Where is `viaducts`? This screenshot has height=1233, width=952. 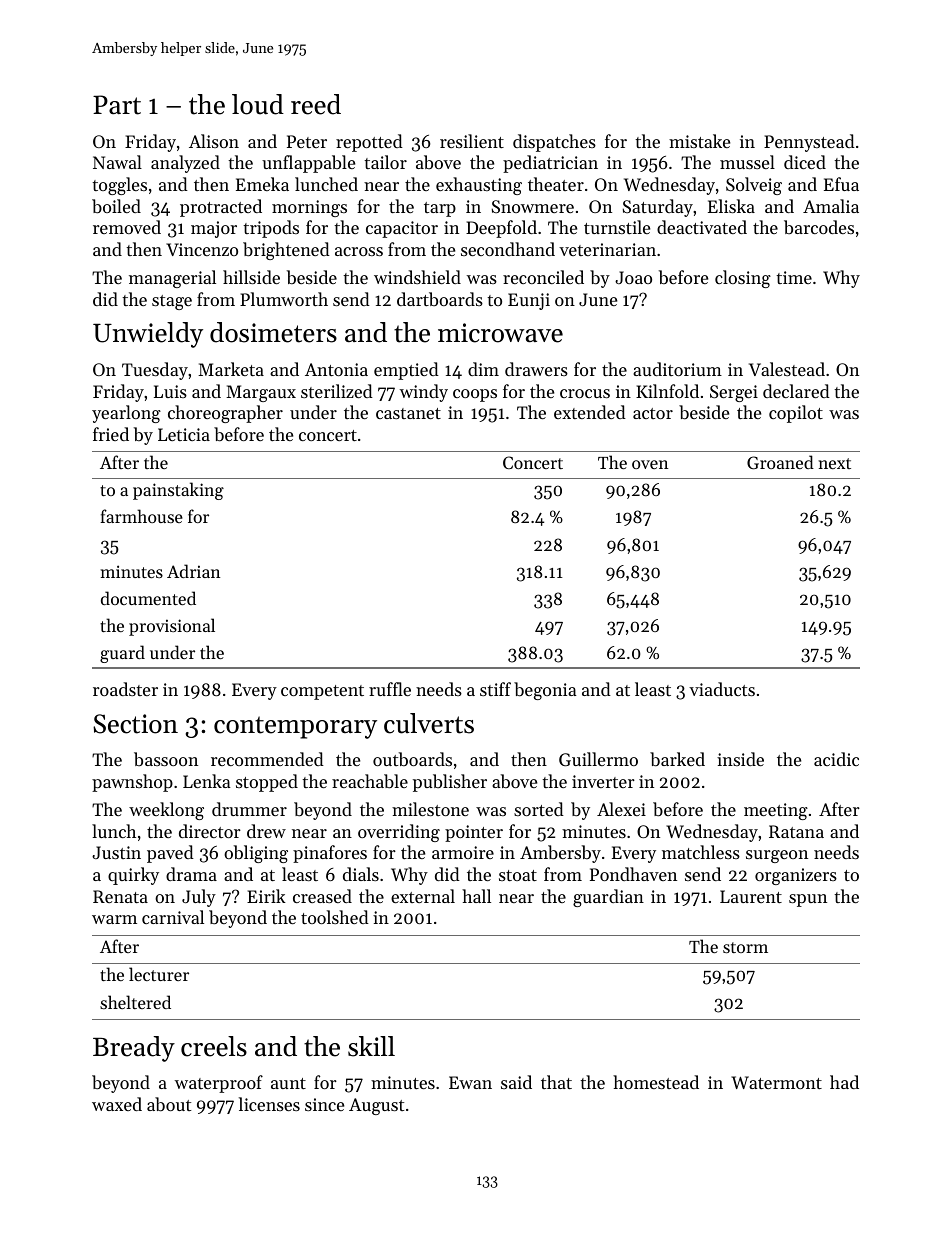
viaducts is located at coordinates (722, 689).
